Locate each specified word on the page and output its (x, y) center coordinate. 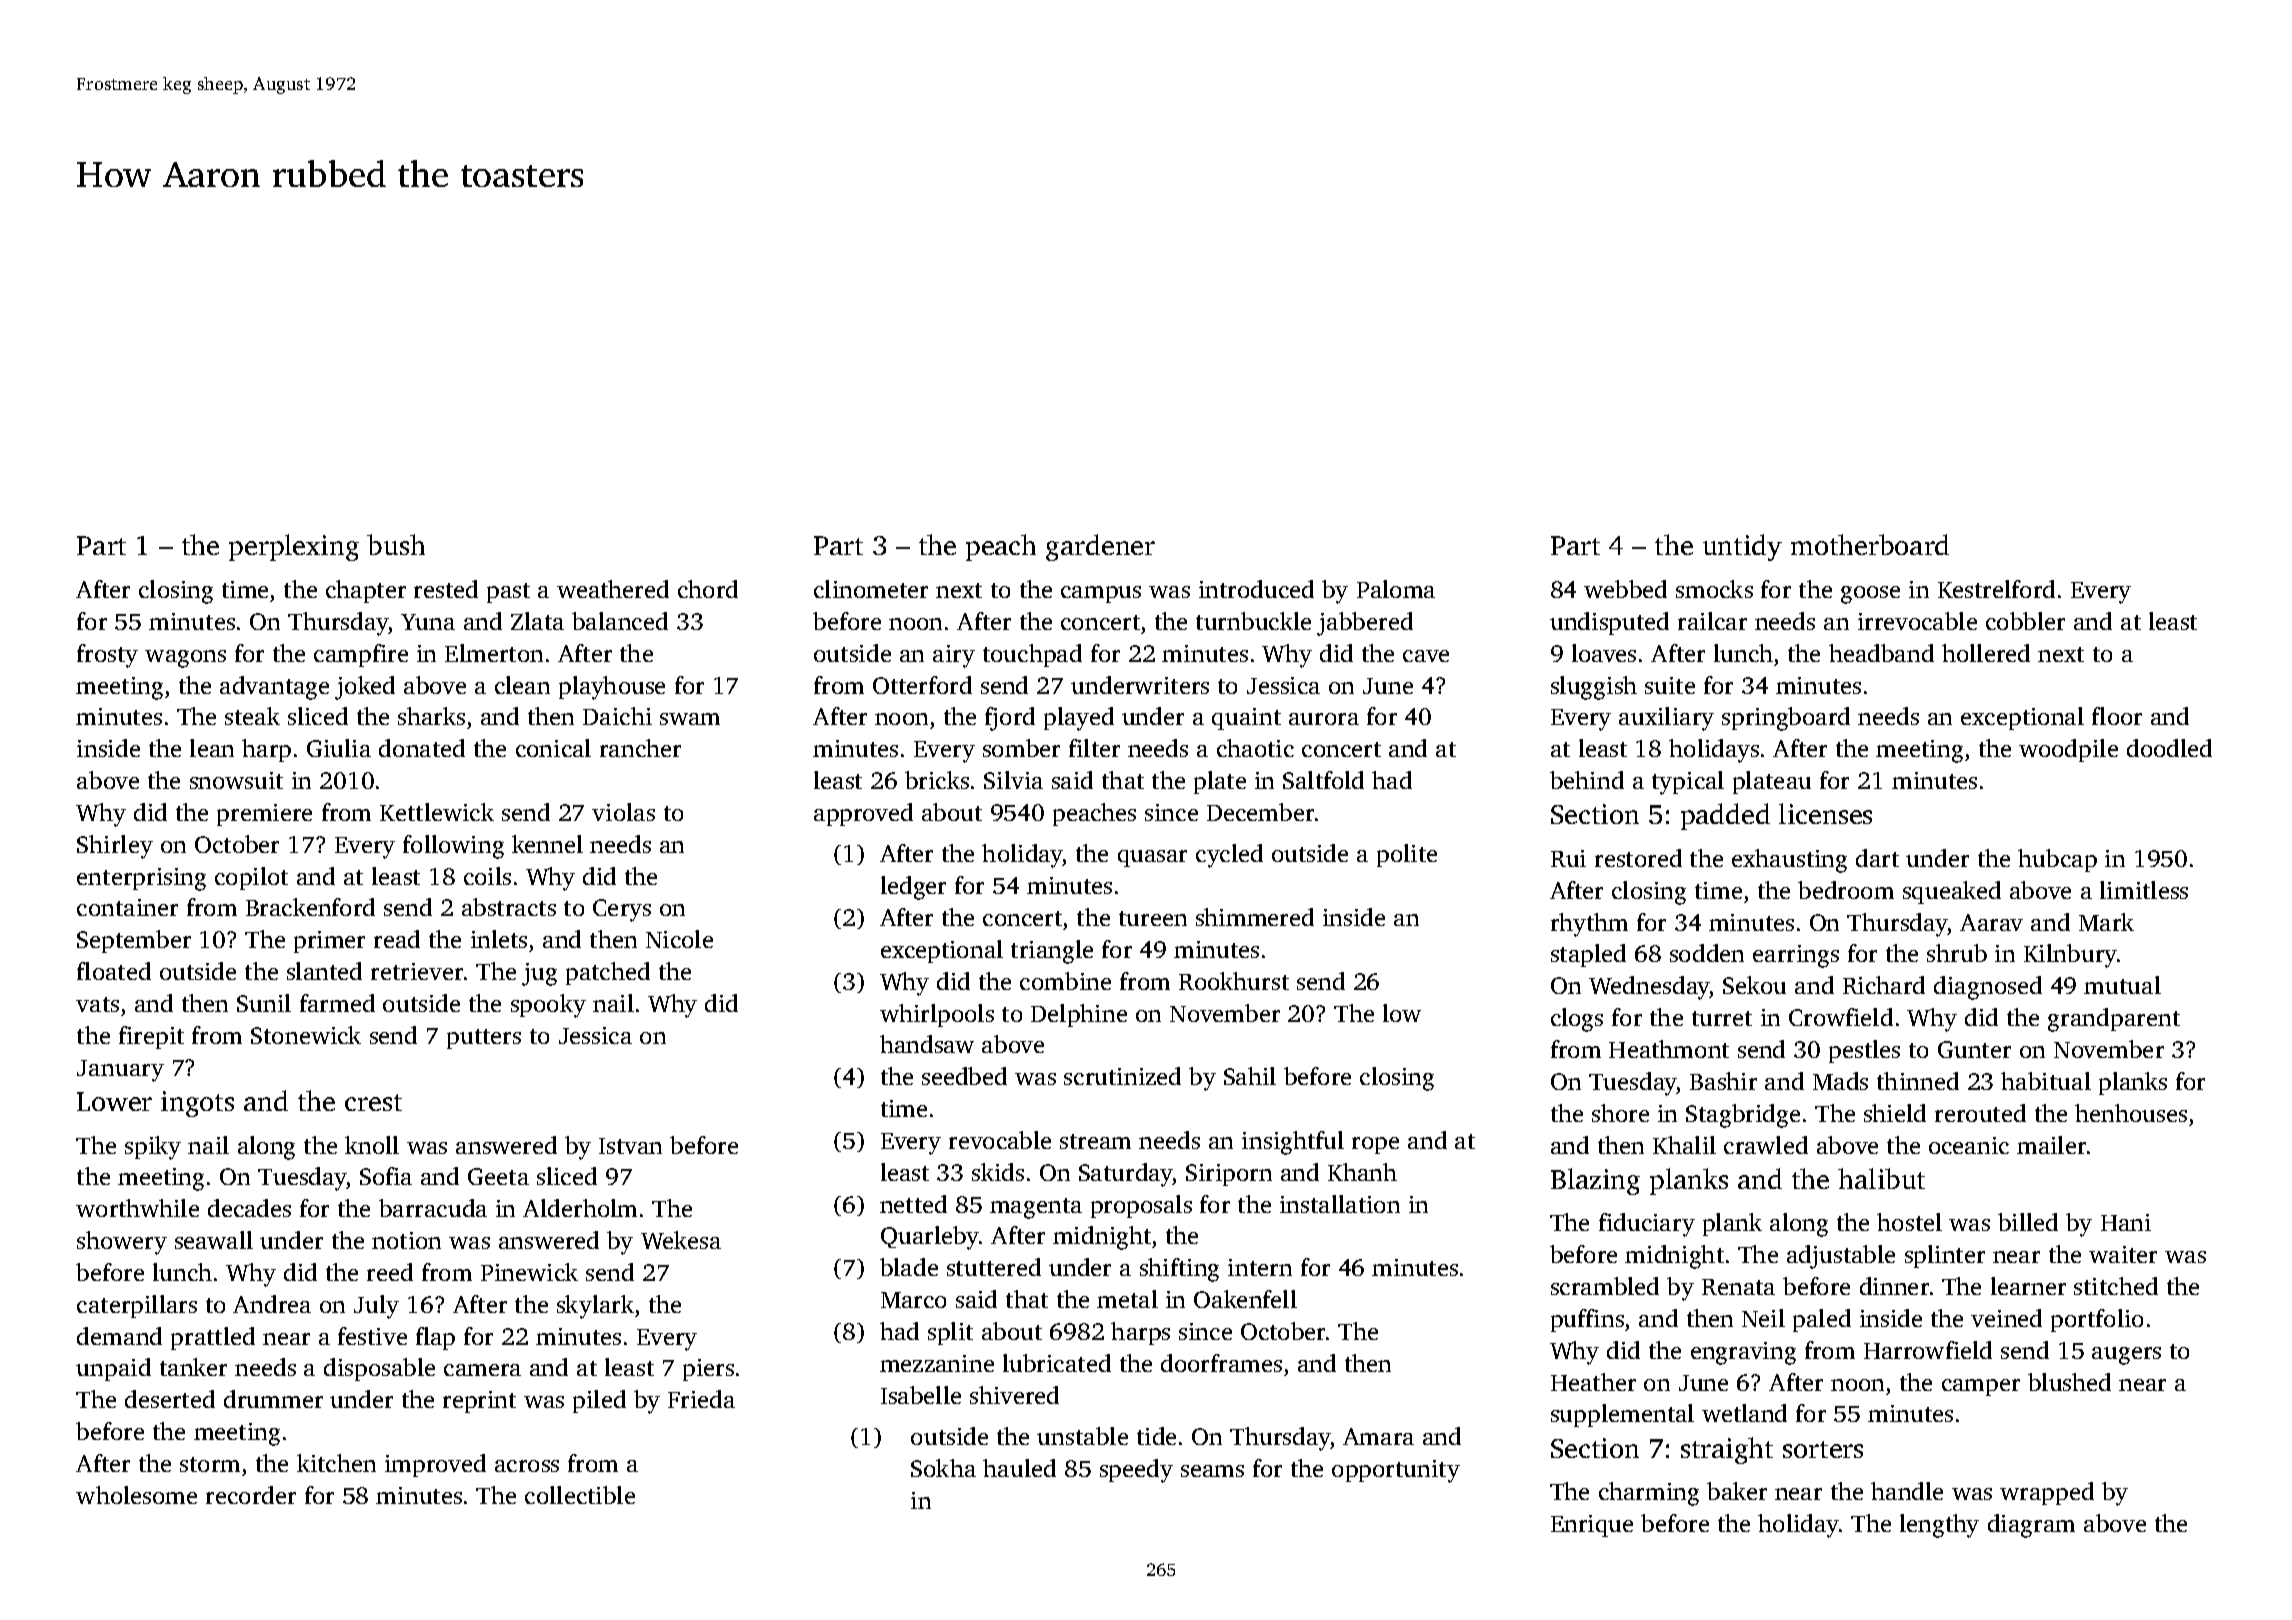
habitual (2046, 1081)
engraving (1743, 1353)
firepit (151, 1037)
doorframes (1221, 1363)
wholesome (136, 1495)
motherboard (1870, 544)
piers (708, 1370)
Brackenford (310, 907)
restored (1638, 858)
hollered (1986, 653)
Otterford (922, 685)
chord (708, 589)
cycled (1229, 856)
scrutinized (1122, 1076)
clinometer (871, 589)
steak (252, 716)
